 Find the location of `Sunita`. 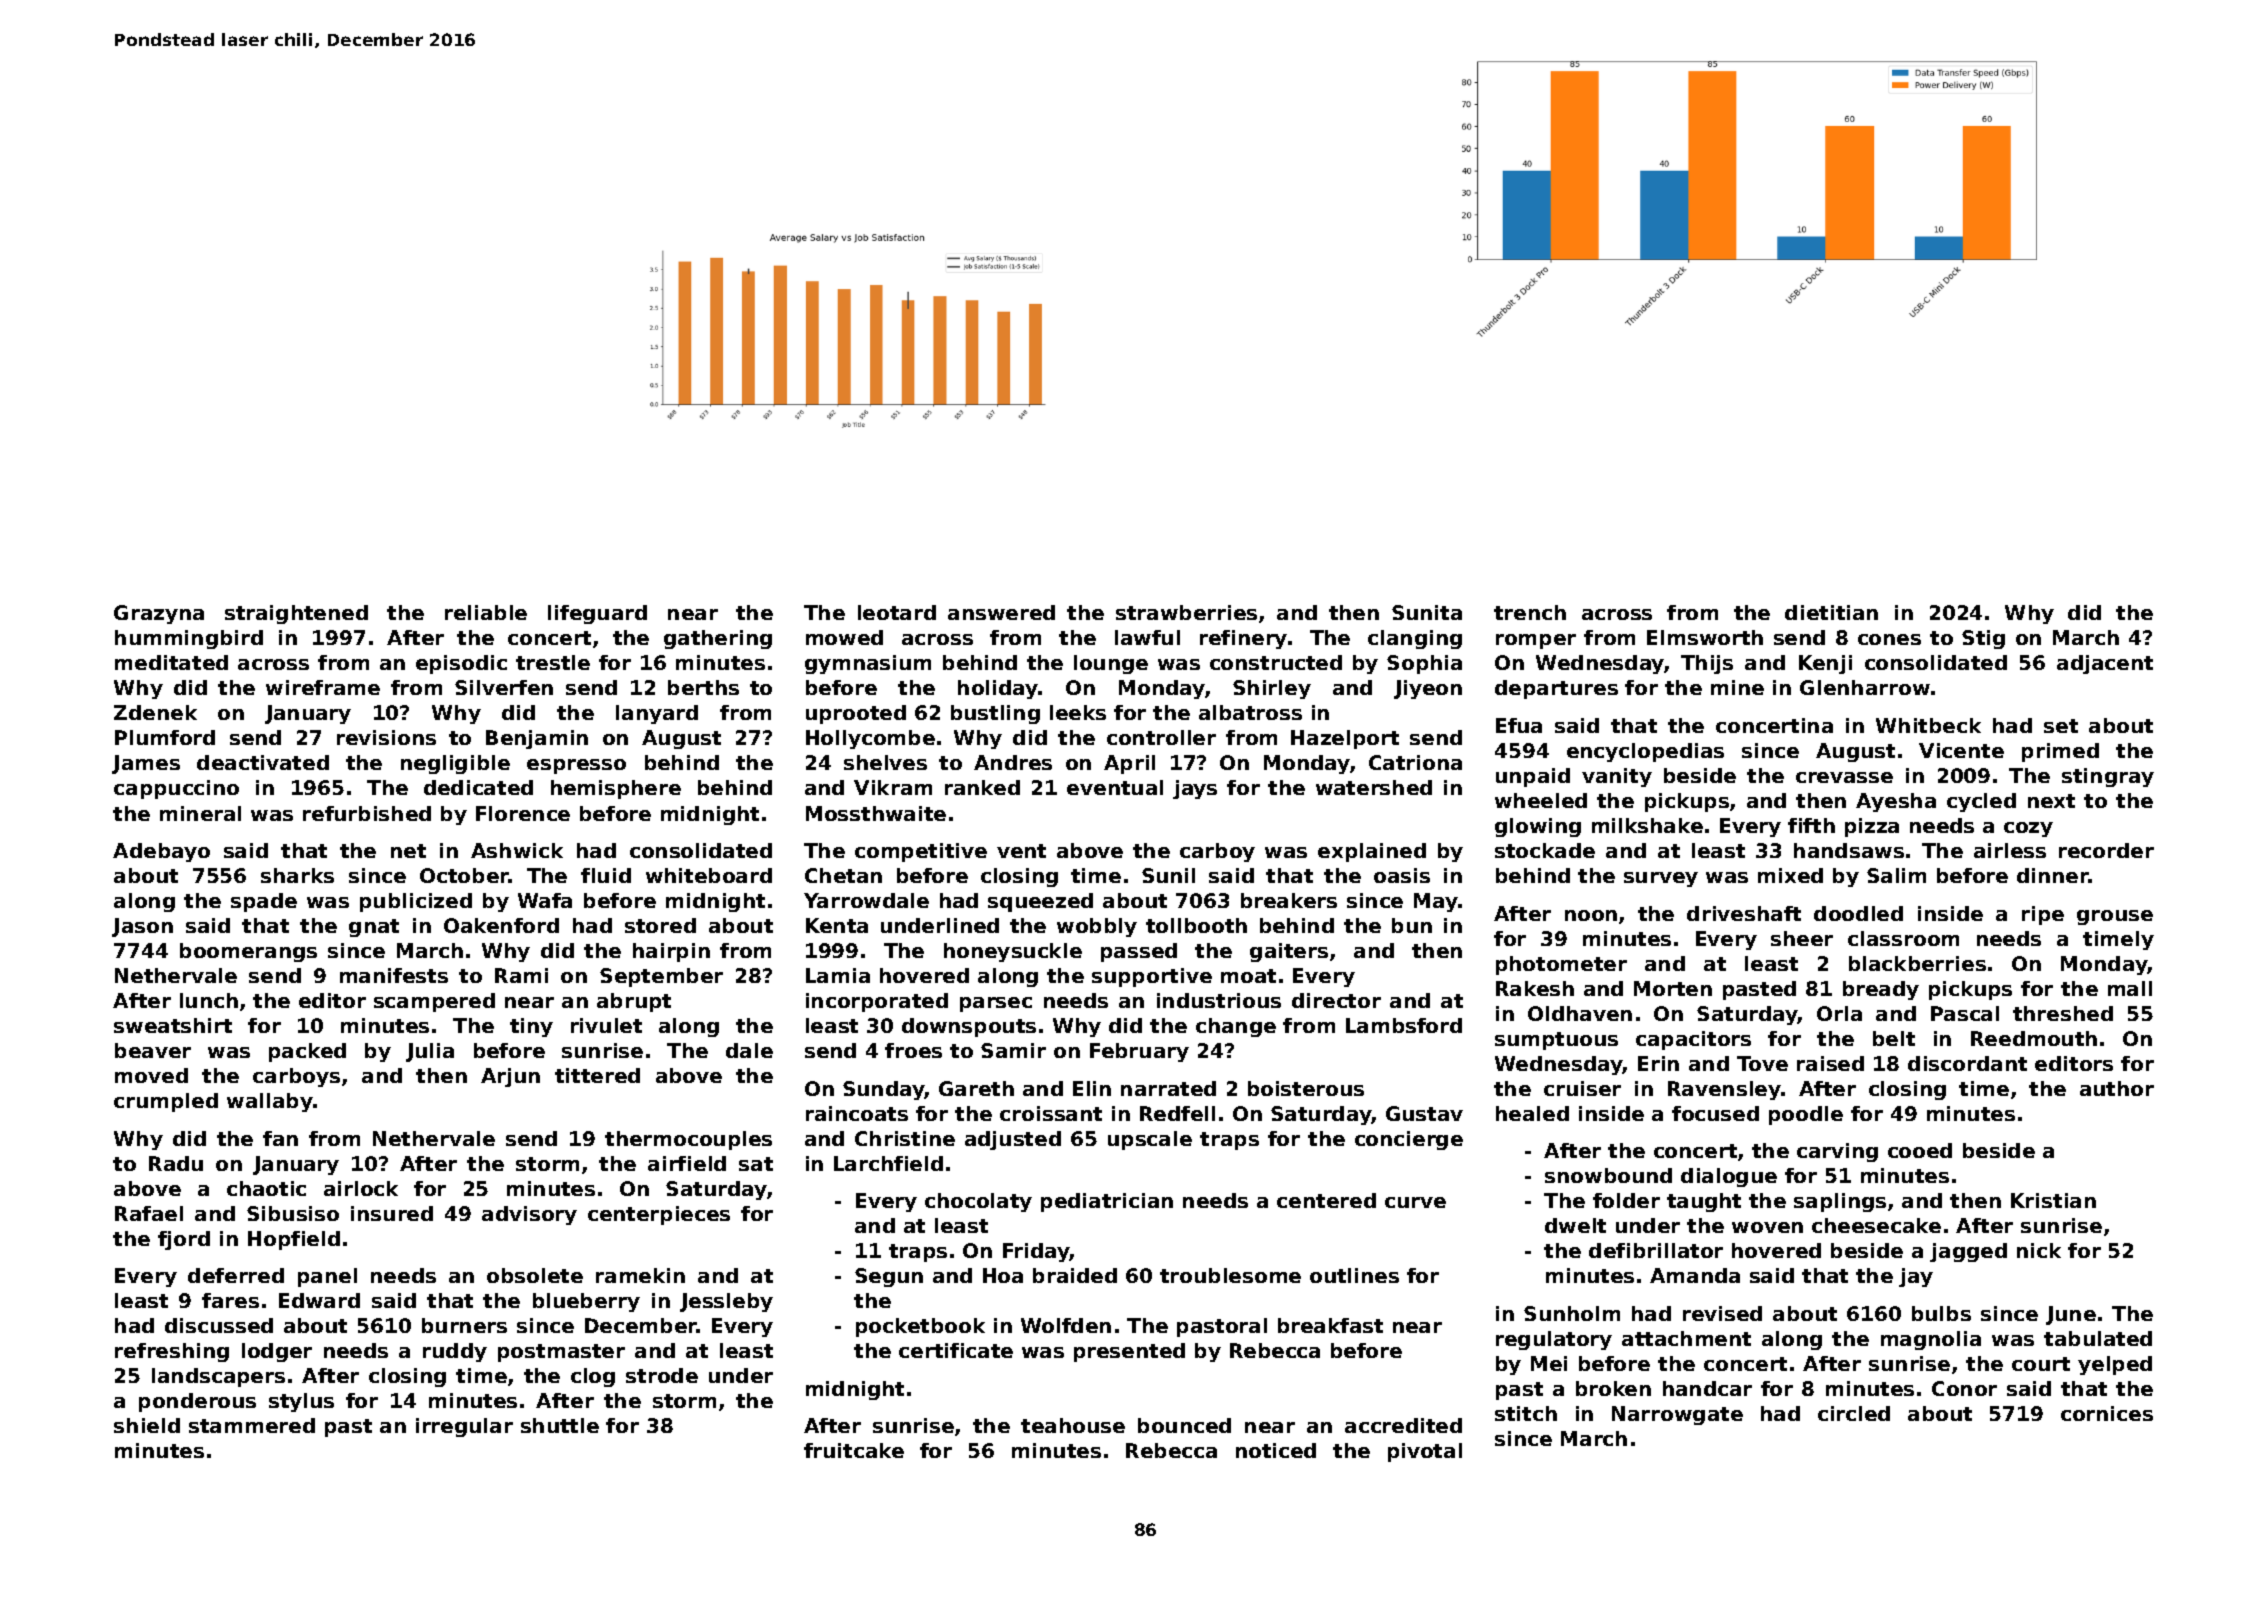

Sunita is located at coordinates (1427, 612).
